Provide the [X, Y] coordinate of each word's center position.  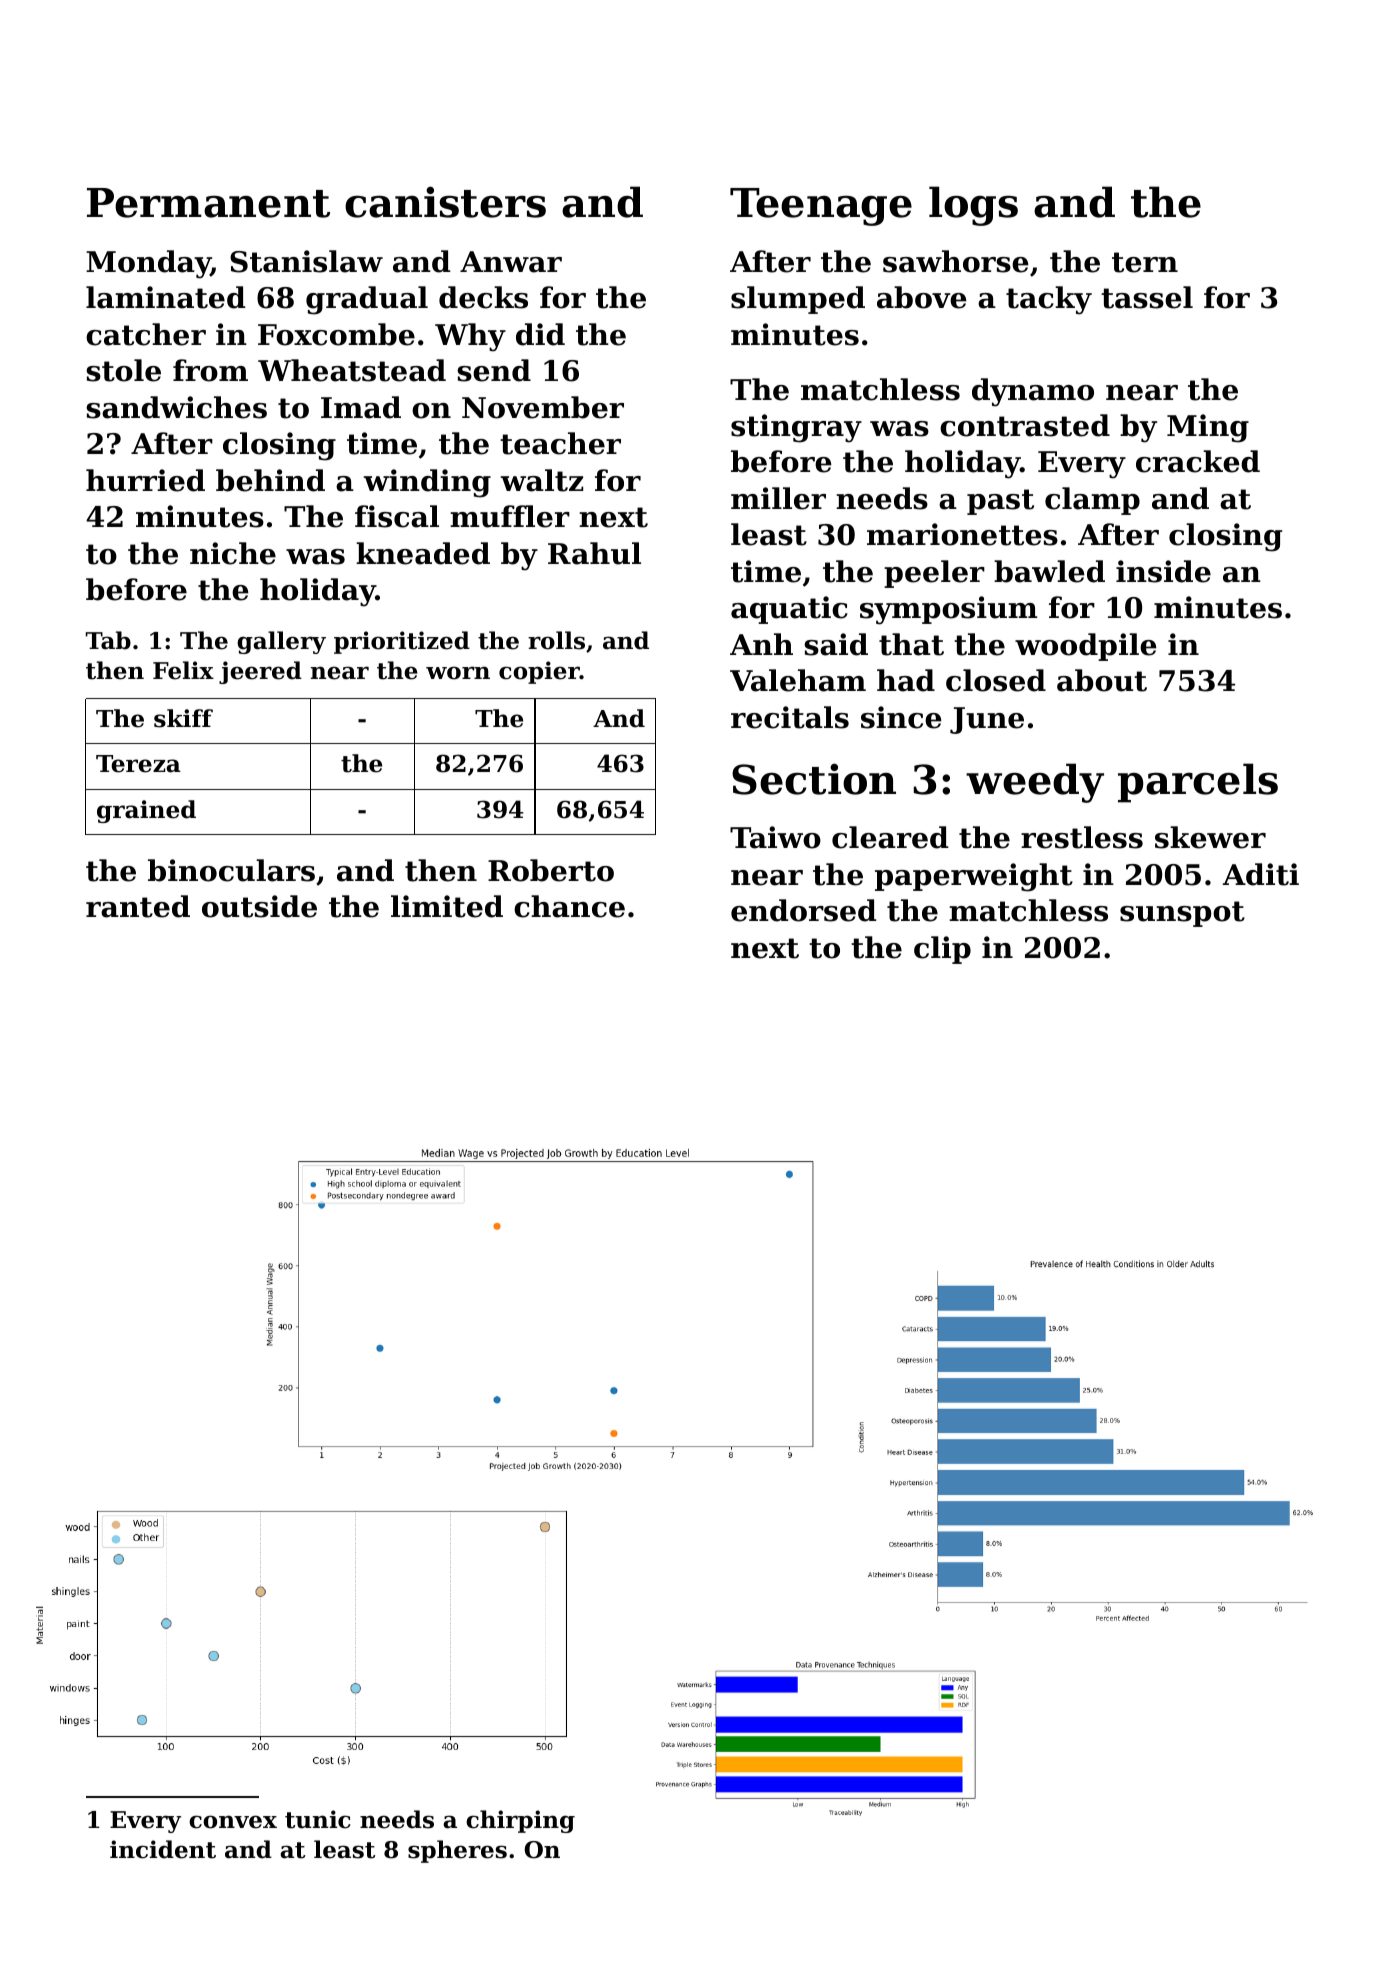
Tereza [138, 764]
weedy [1035, 783]
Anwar [511, 262]
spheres [457, 1851]
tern [1145, 262]
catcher [146, 334]
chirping [520, 1821]
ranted [138, 906]
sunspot [1182, 914]
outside [259, 906]
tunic [318, 1819]
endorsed [804, 910]
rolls [556, 640]
